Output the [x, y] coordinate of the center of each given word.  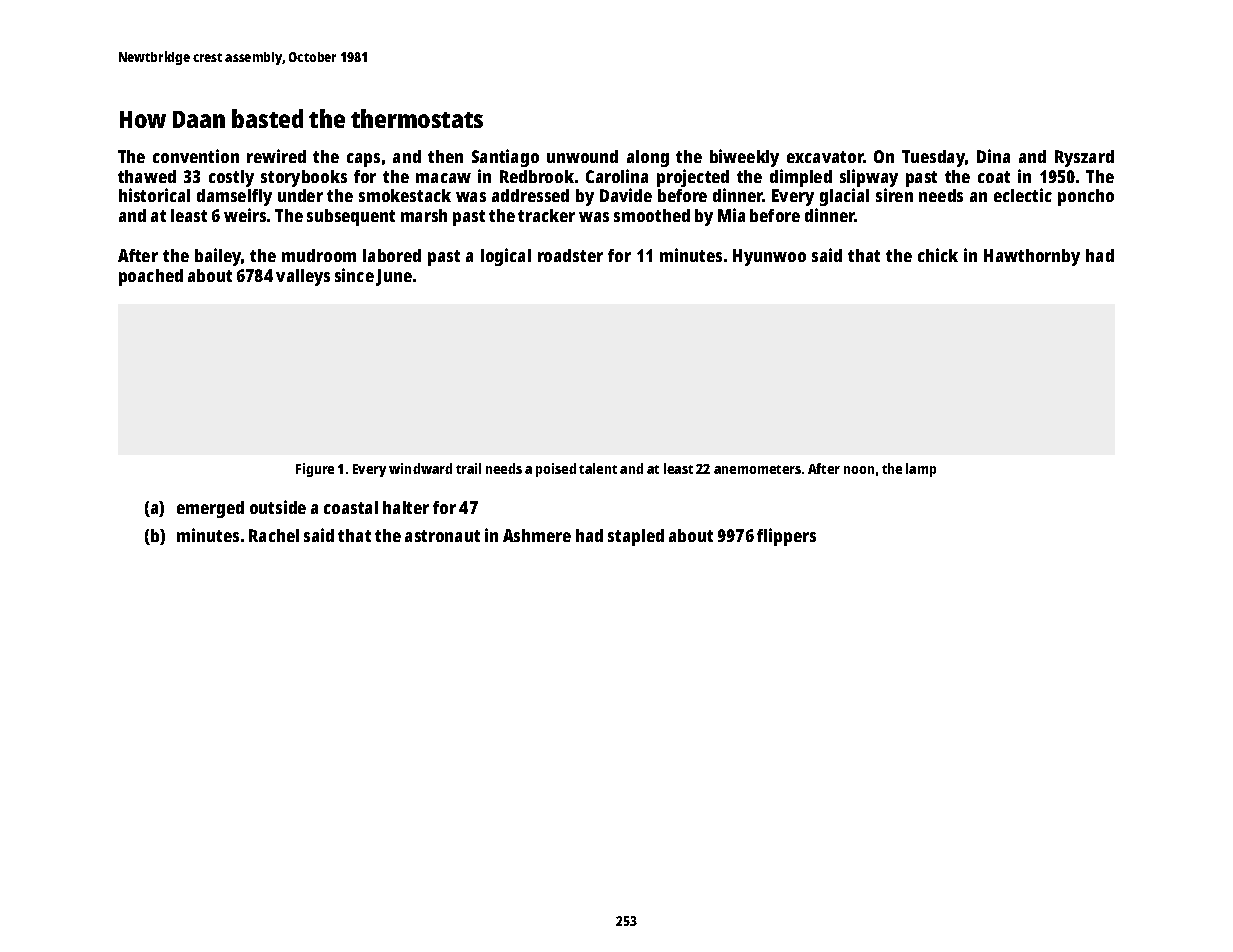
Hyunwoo [769, 257]
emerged [210, 509]
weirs [245, 215]
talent [598, 468]
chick [938, 255]
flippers [786, 537]
